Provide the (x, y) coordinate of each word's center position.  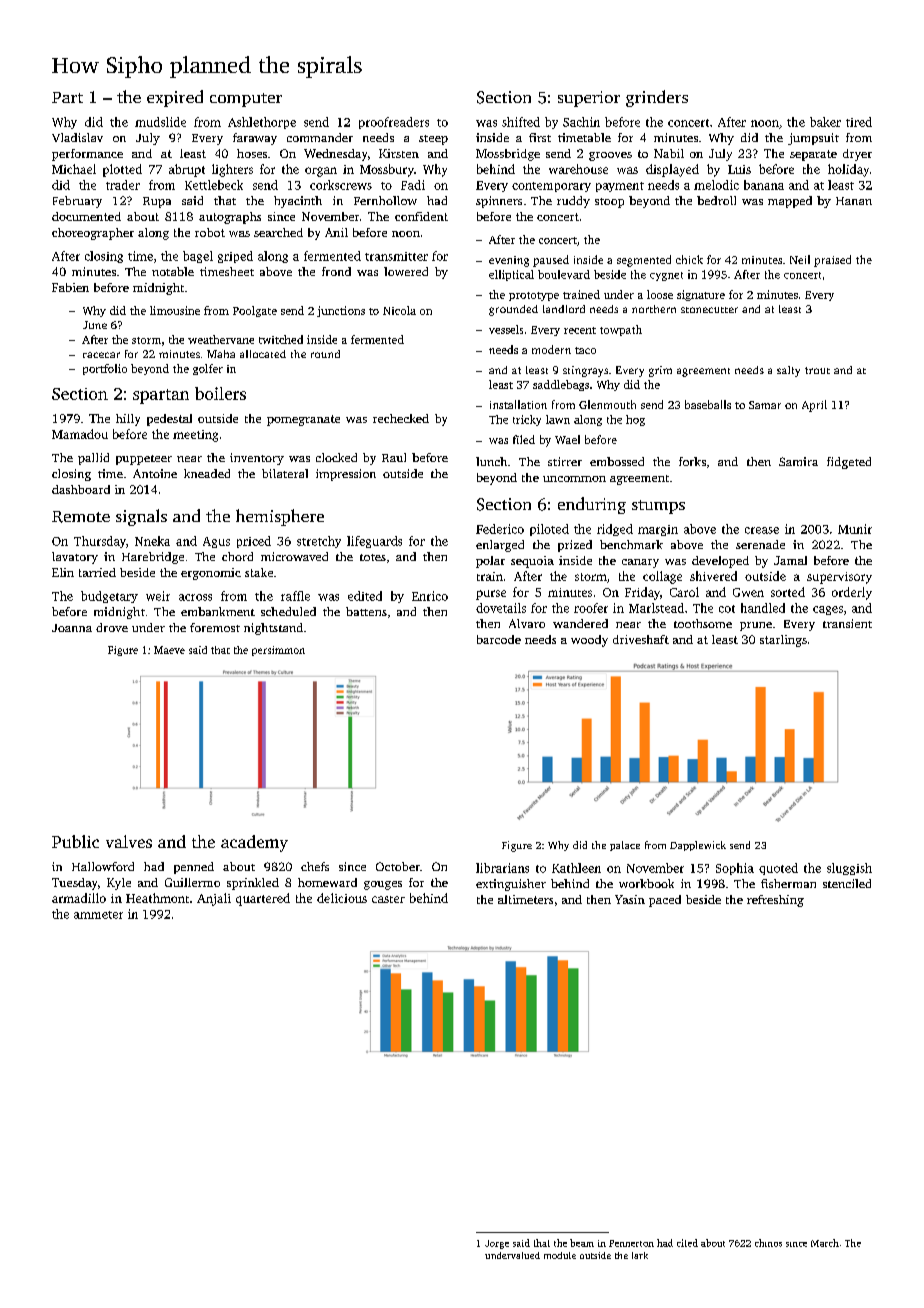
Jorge (497, 1244)
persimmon (278, 651)
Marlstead (656, 608)
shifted (521, 122)
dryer (857, 155)
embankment (218, 611)
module (560, 1255)
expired (175, 98)
